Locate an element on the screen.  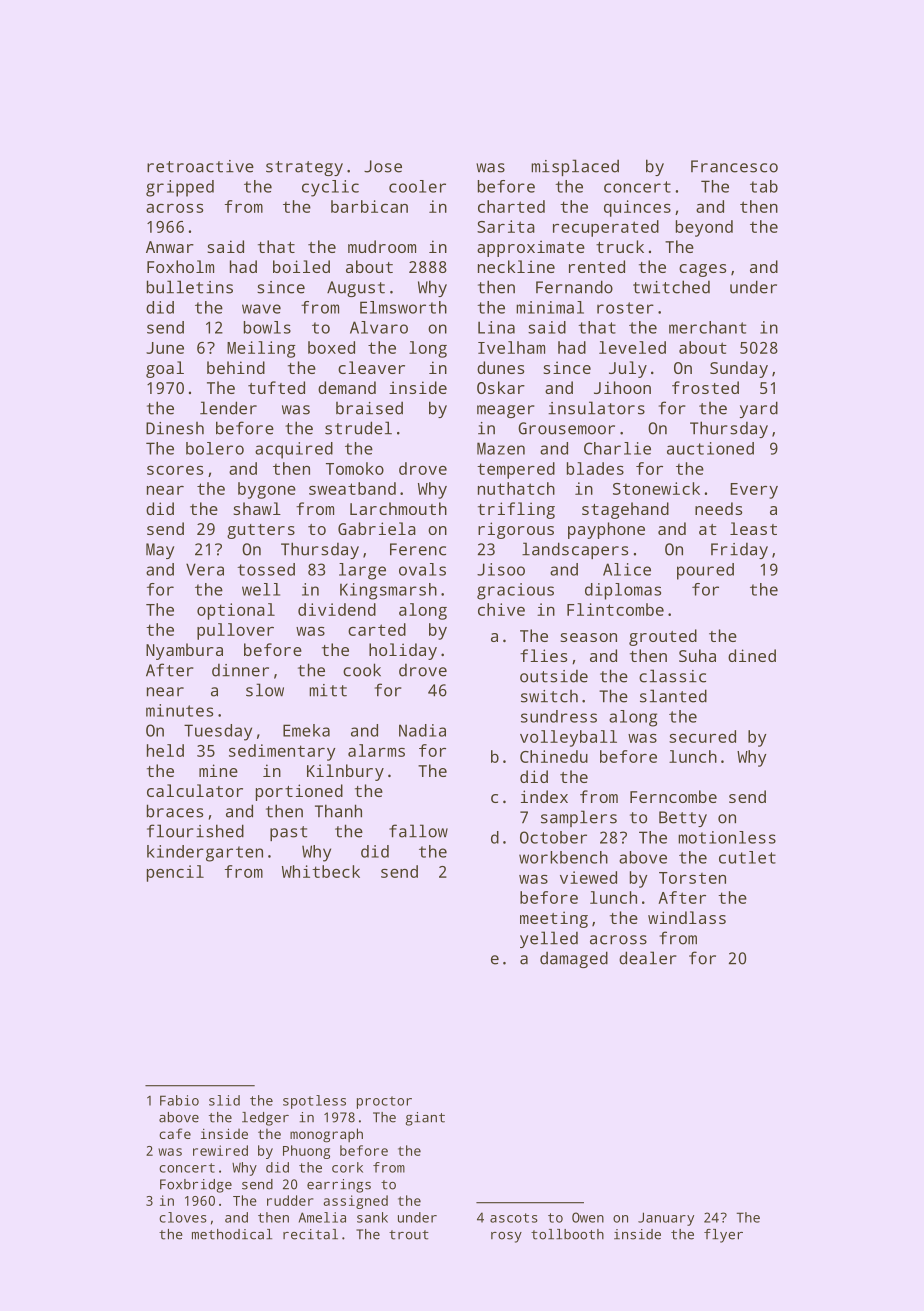
Grousemoor is located at coordinates (566, 428).
